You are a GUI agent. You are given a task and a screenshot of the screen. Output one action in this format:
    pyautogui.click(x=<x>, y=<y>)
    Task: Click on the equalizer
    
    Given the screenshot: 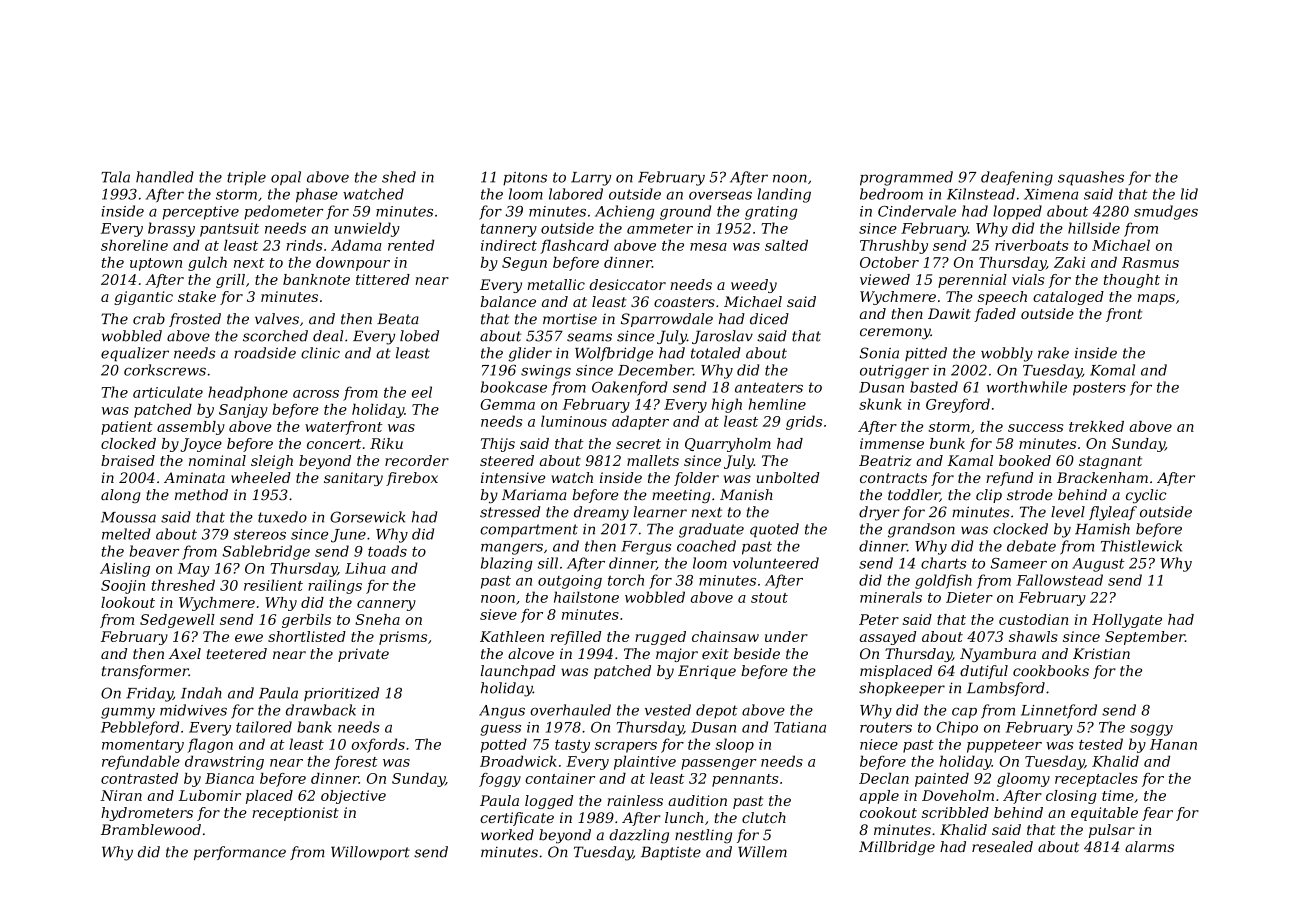 What is the action you would take?
    pyautogui.click(x=135, y=354)
